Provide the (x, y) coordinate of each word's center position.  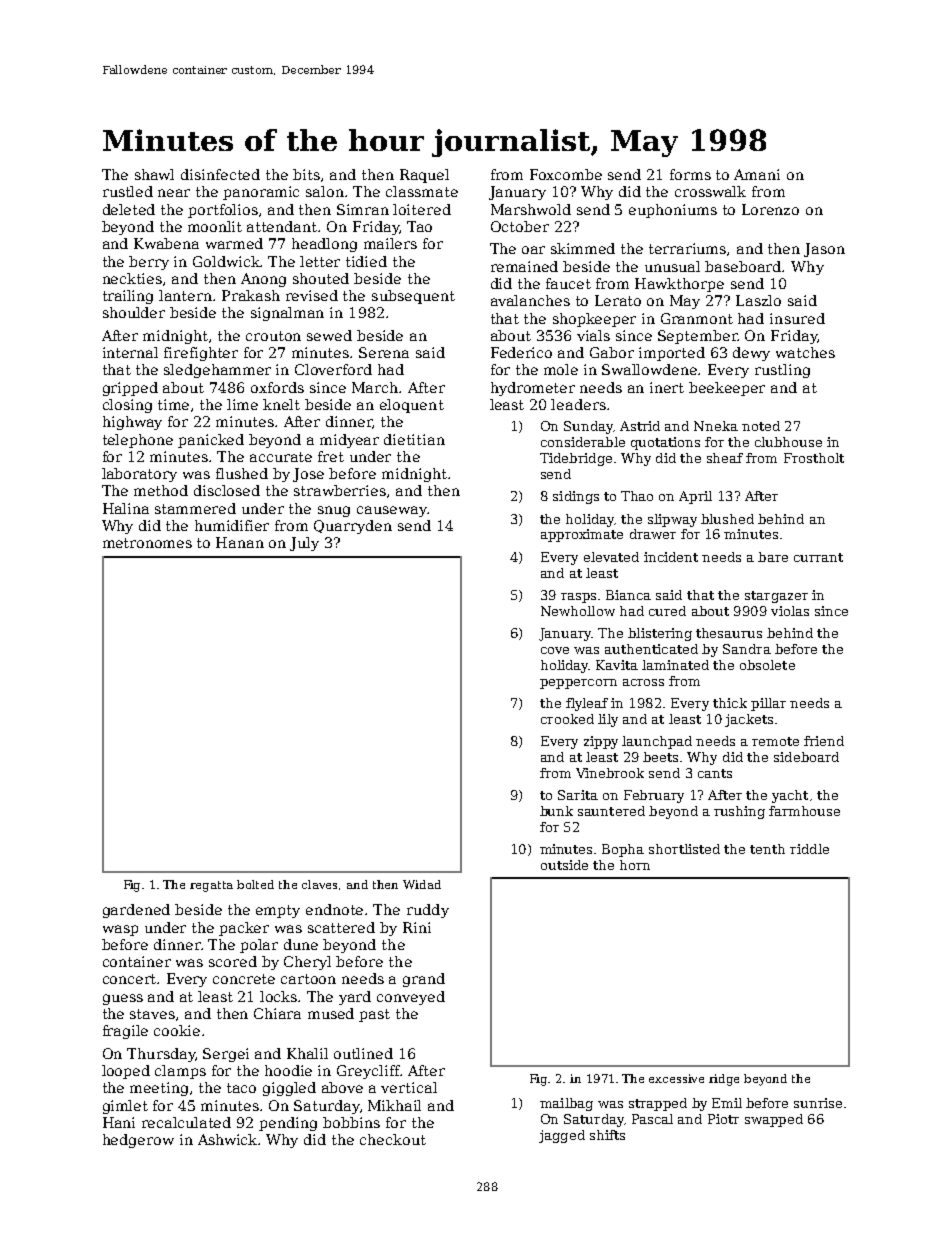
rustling (782, 371)
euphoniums (673, 211)
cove (555, 650)
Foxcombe (566, 174)
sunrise (818, 1103)
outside (564, 865)
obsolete (767, 665)
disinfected (220, 174)
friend (824, 741)
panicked (211, 441)
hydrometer (533, 389)
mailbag (566, 1104)
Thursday (161, 1055)
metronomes (147, 543)
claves (319, 884)
